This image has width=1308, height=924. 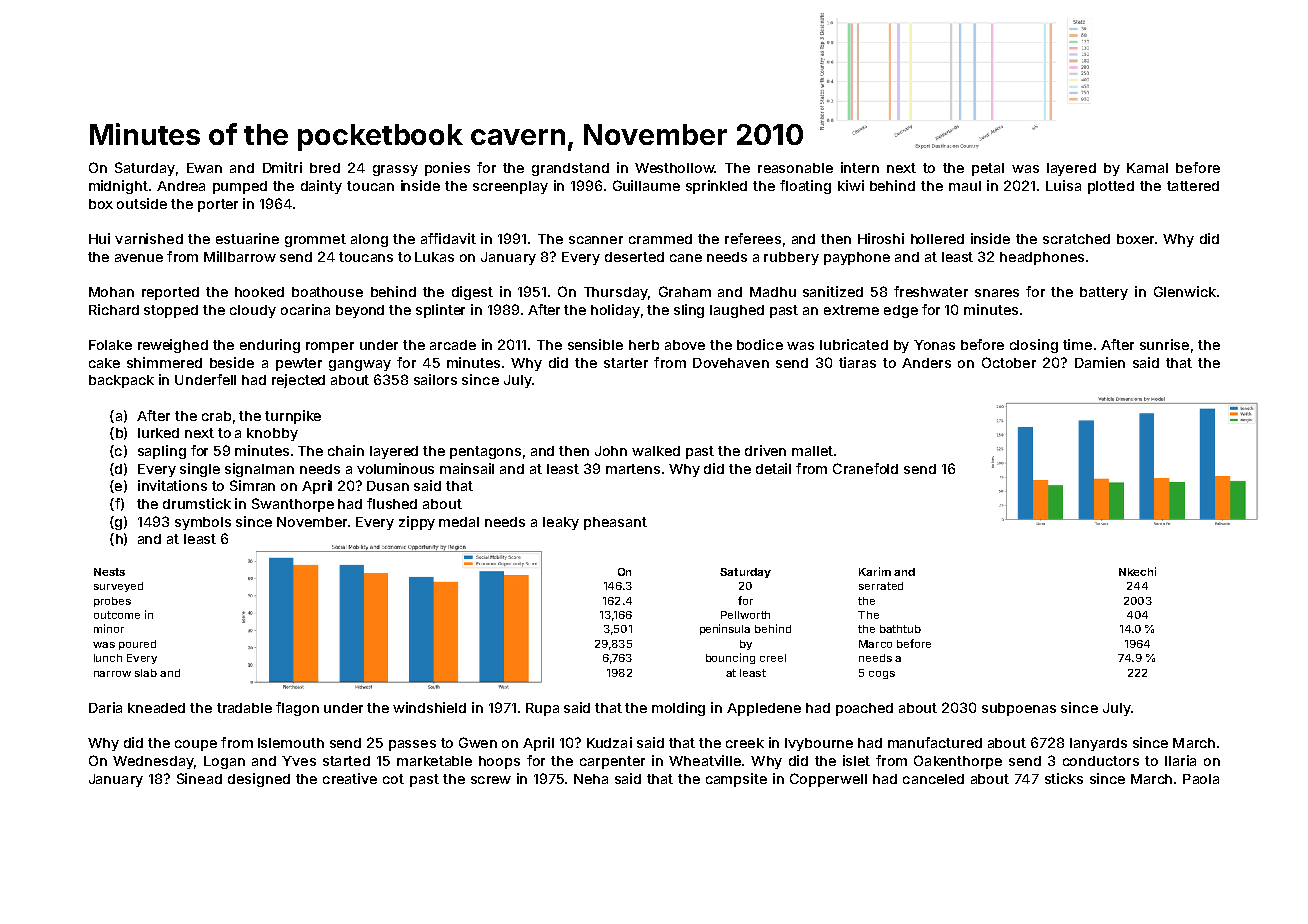 What do you see at coordinates (730, 658) in the image?
I see `bouncing` at bounding box center [730, 658].
